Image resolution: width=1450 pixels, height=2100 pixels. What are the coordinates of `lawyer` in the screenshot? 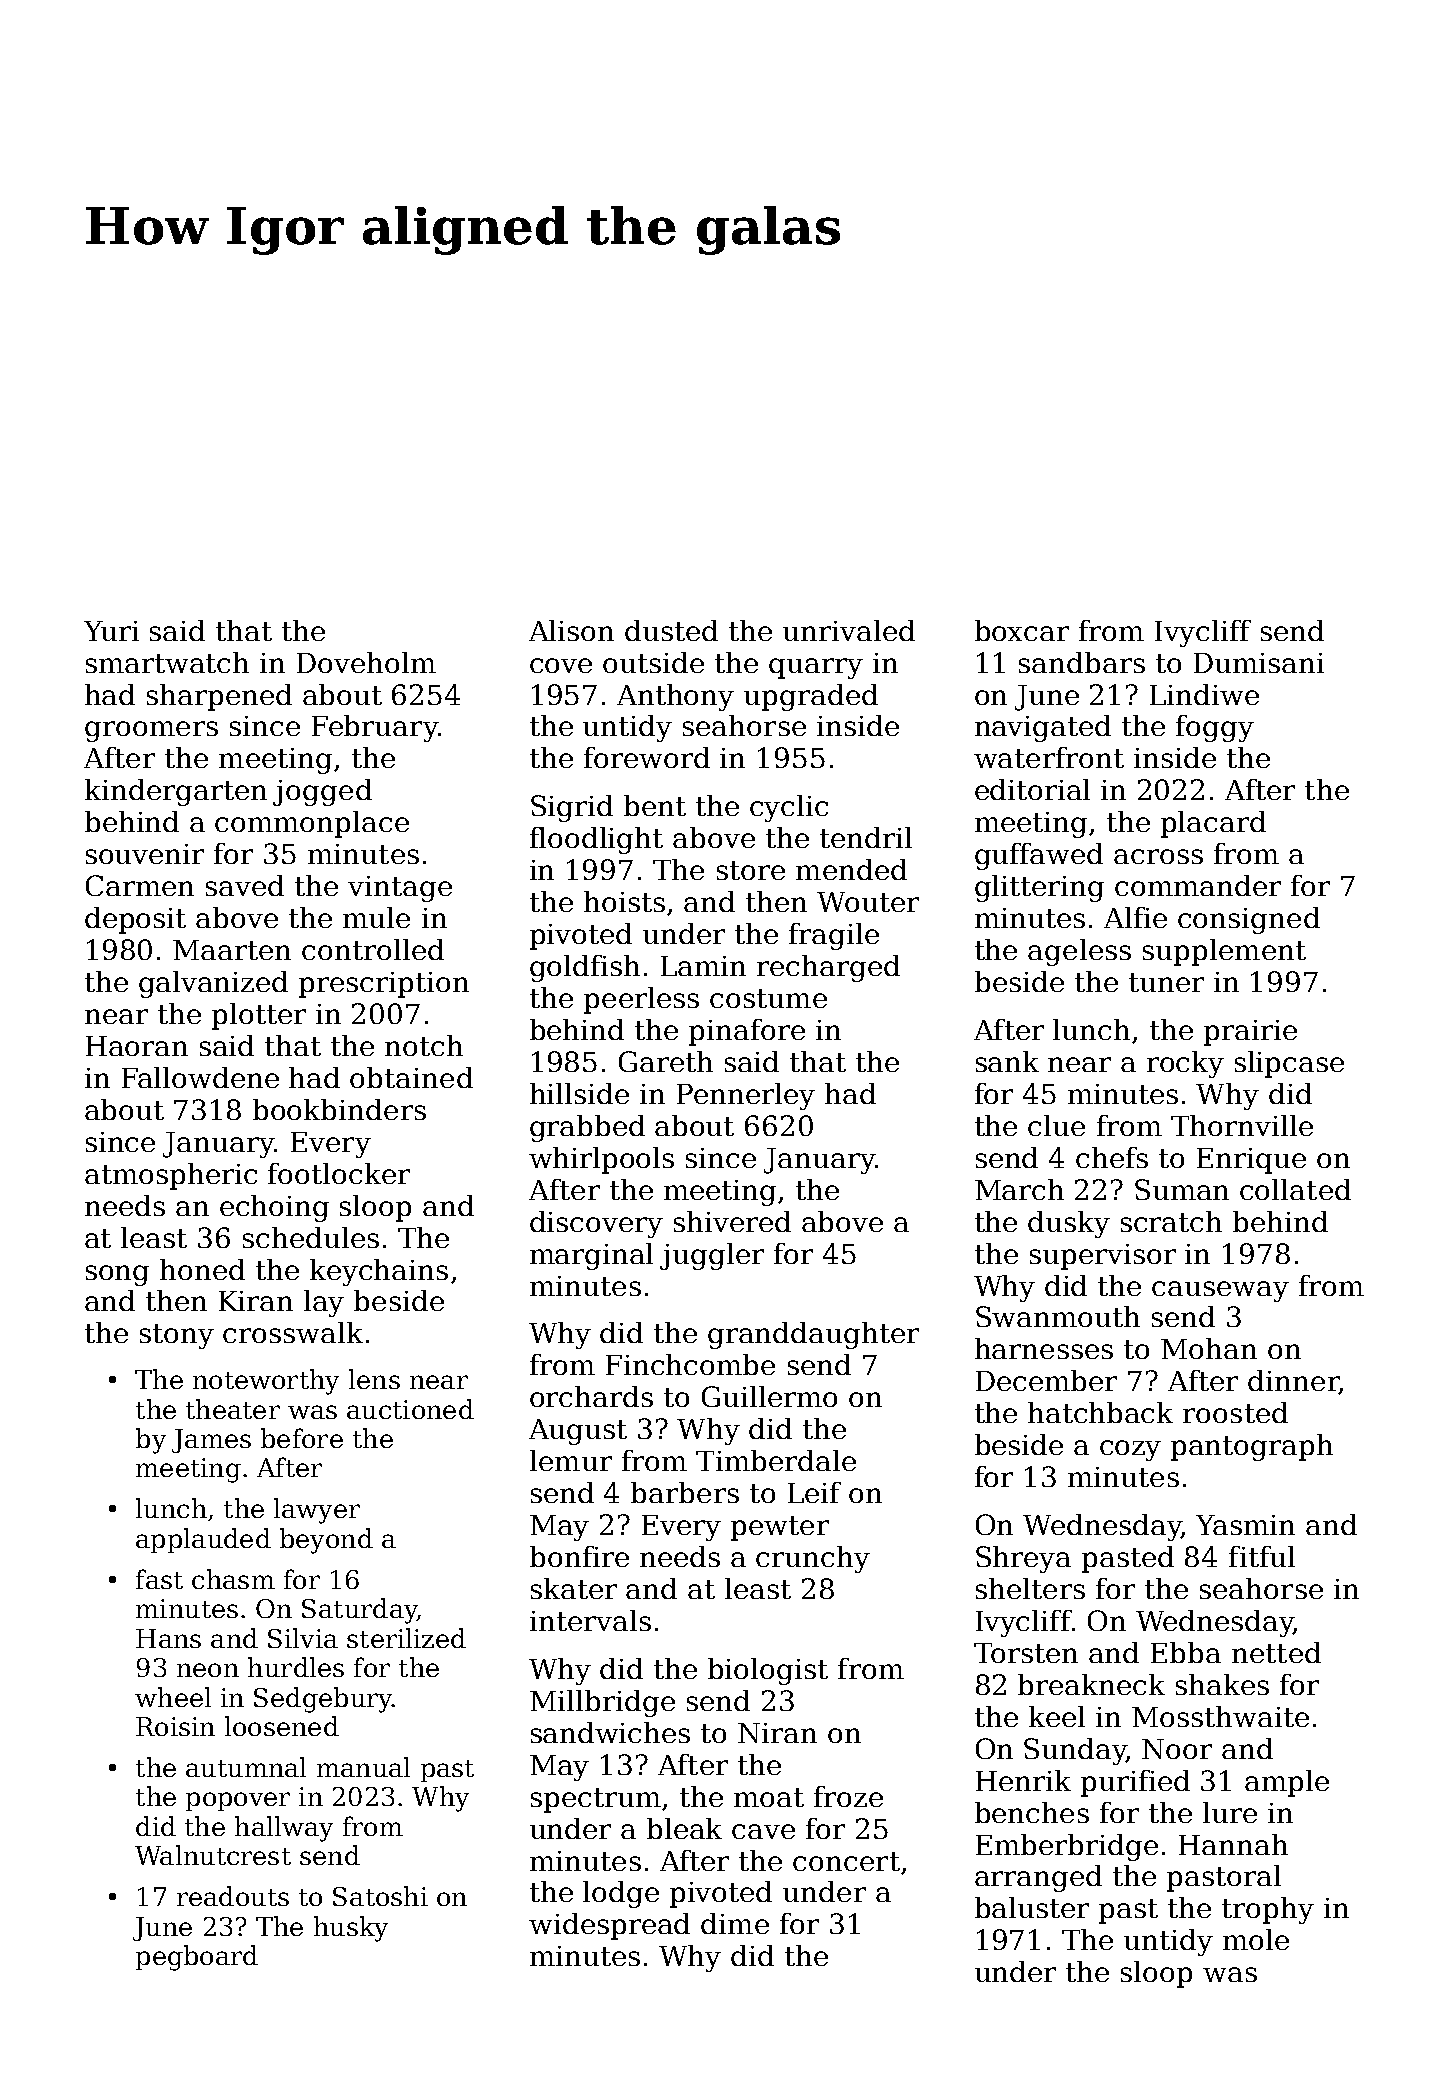 It's located at (317, 1511).
